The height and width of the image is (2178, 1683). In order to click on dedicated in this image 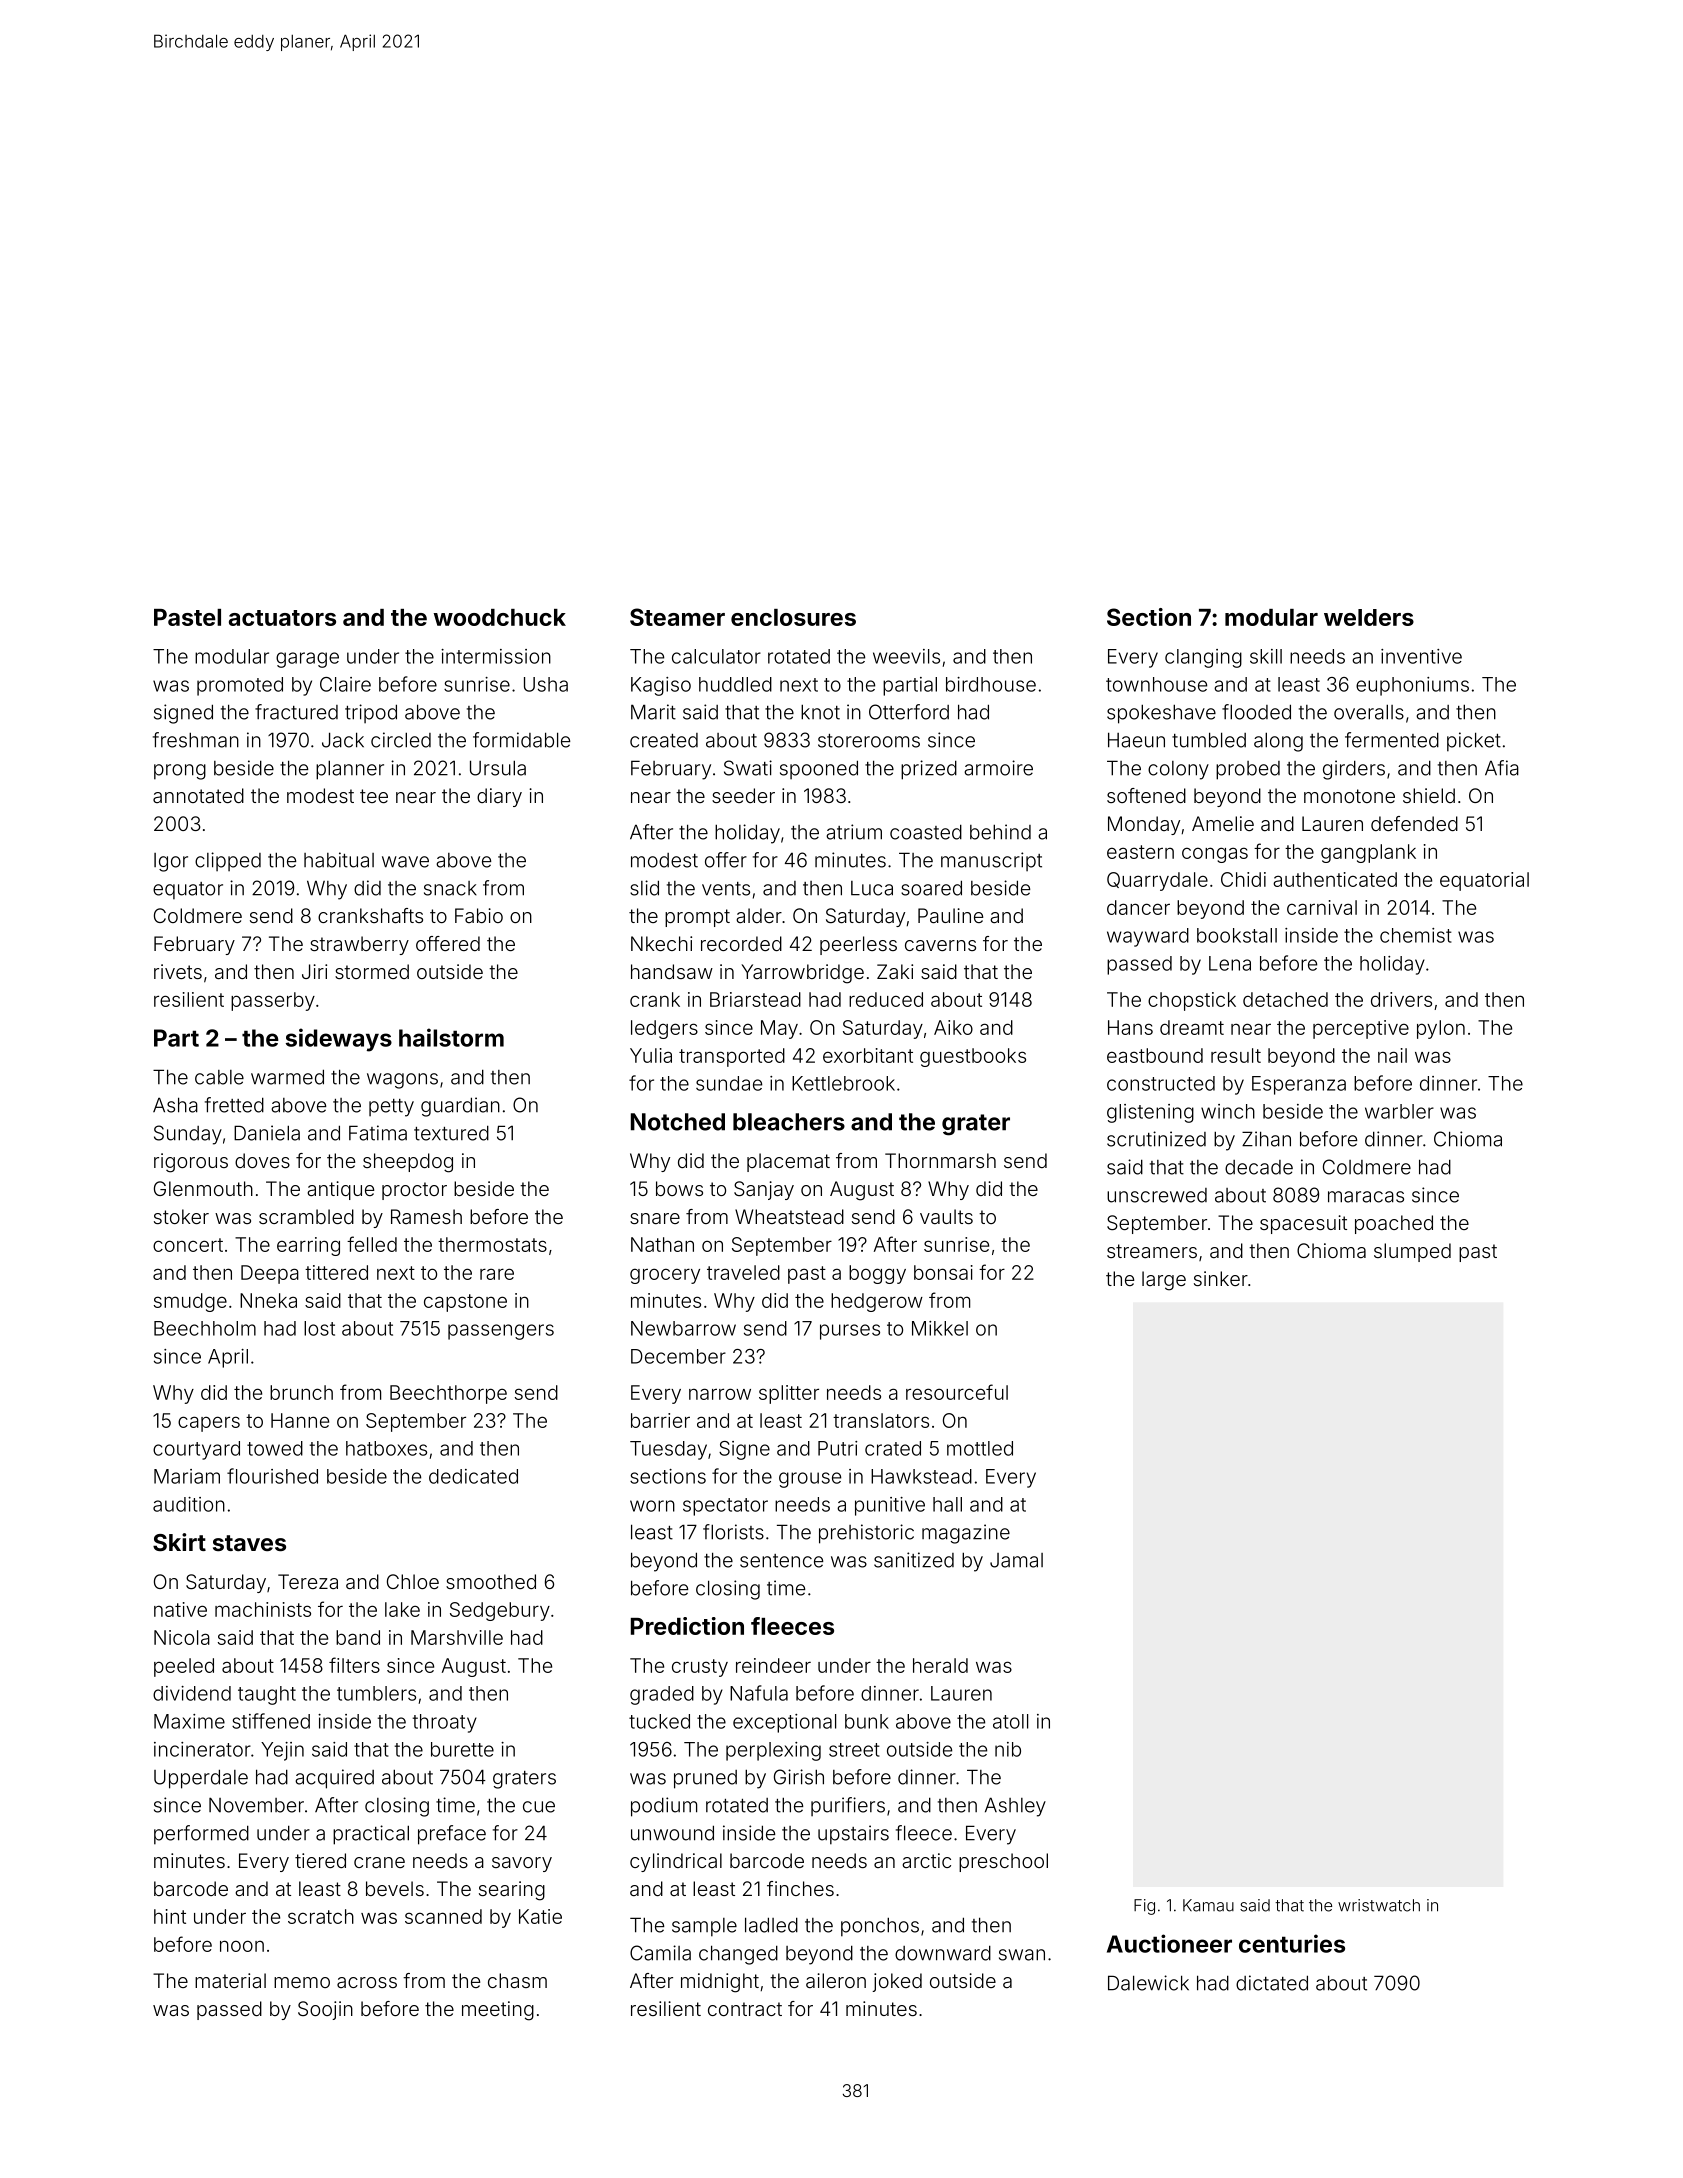, I will do `click(473, 1476)`.
